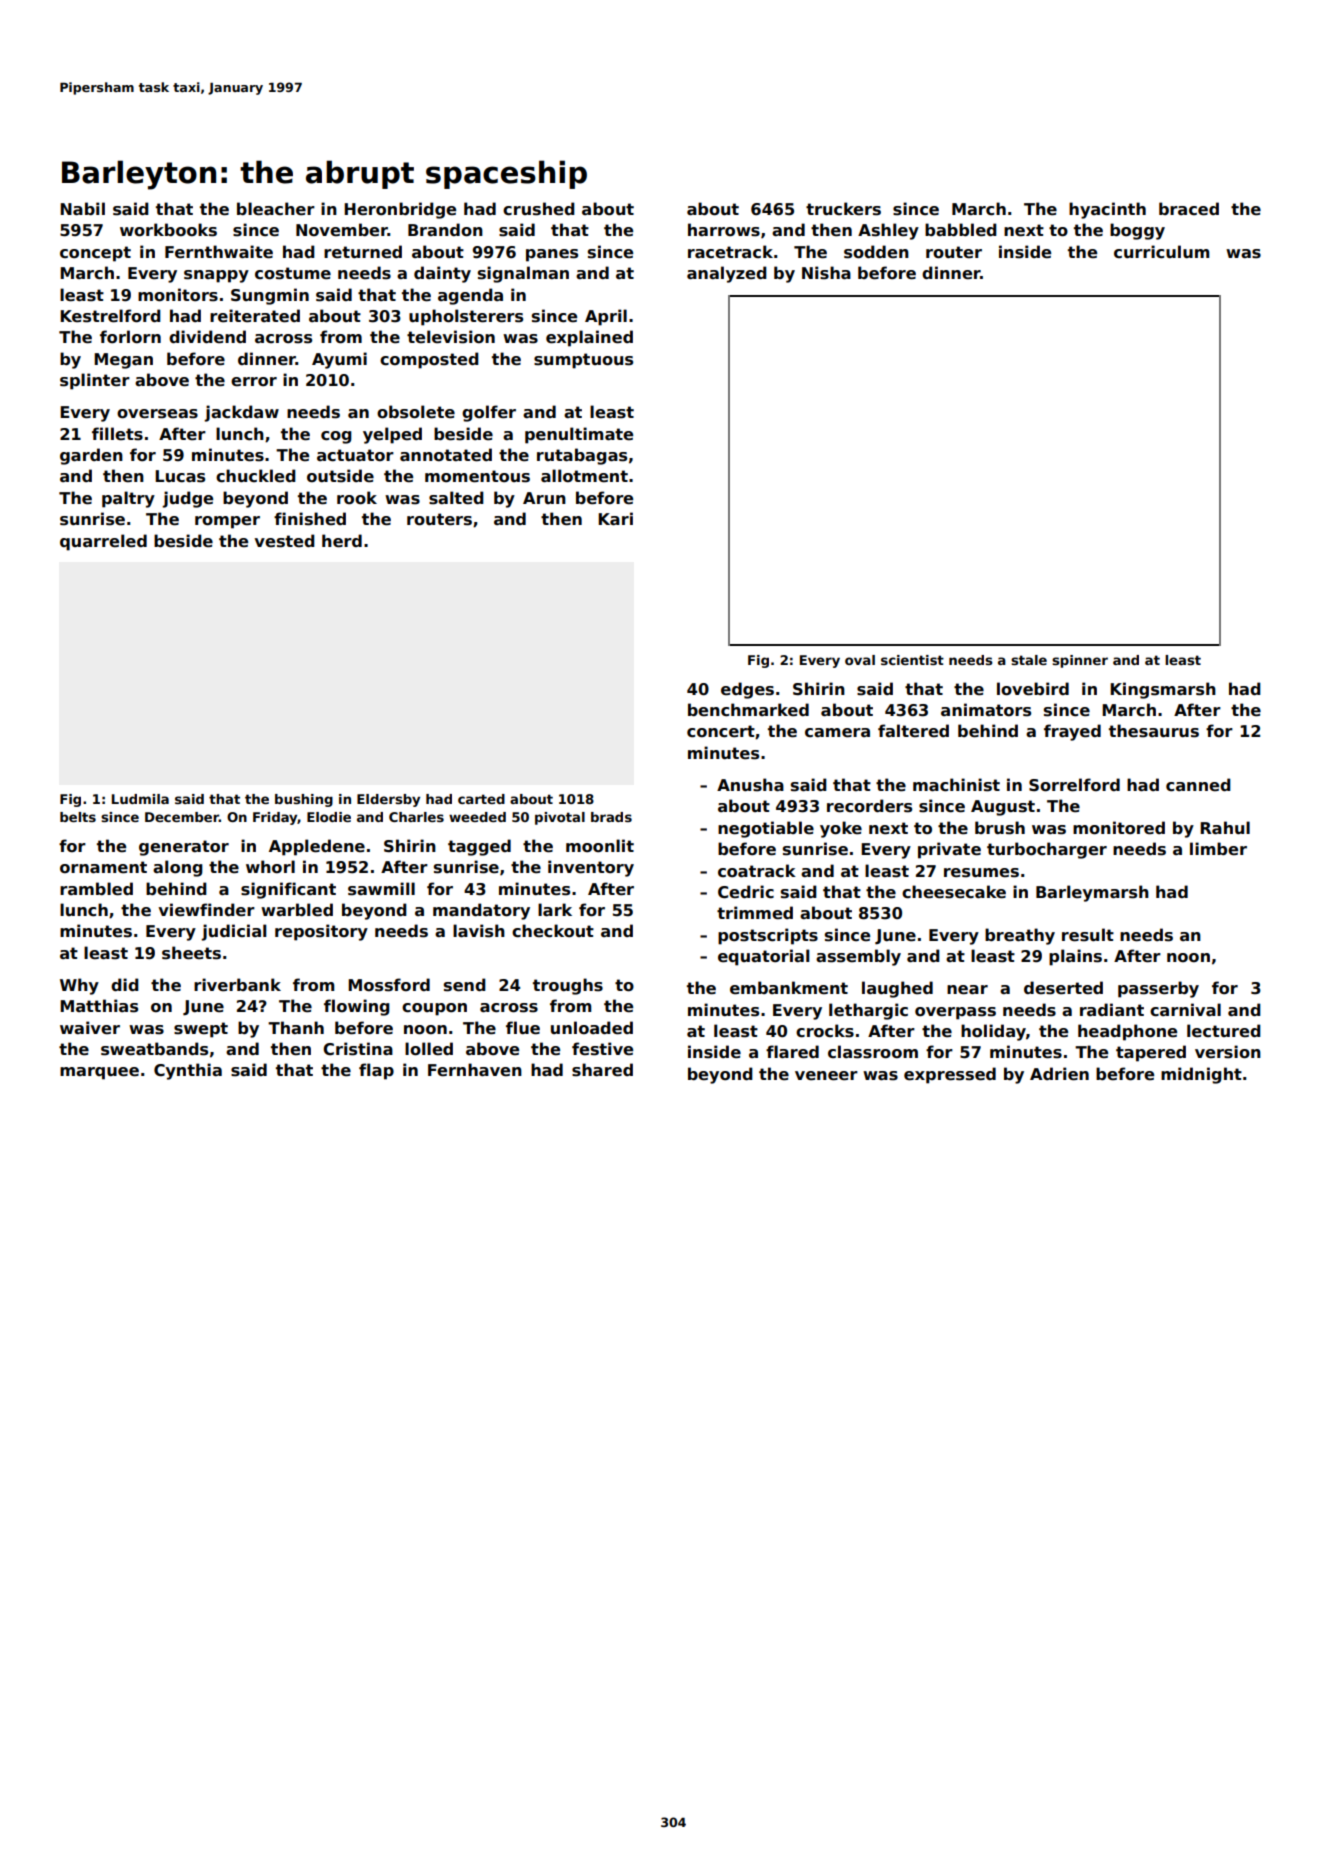 This page has height=1868, width=1321. Describe the element at coordinates (219, 252) in the page. I see `Fernthwaite` at that location.
